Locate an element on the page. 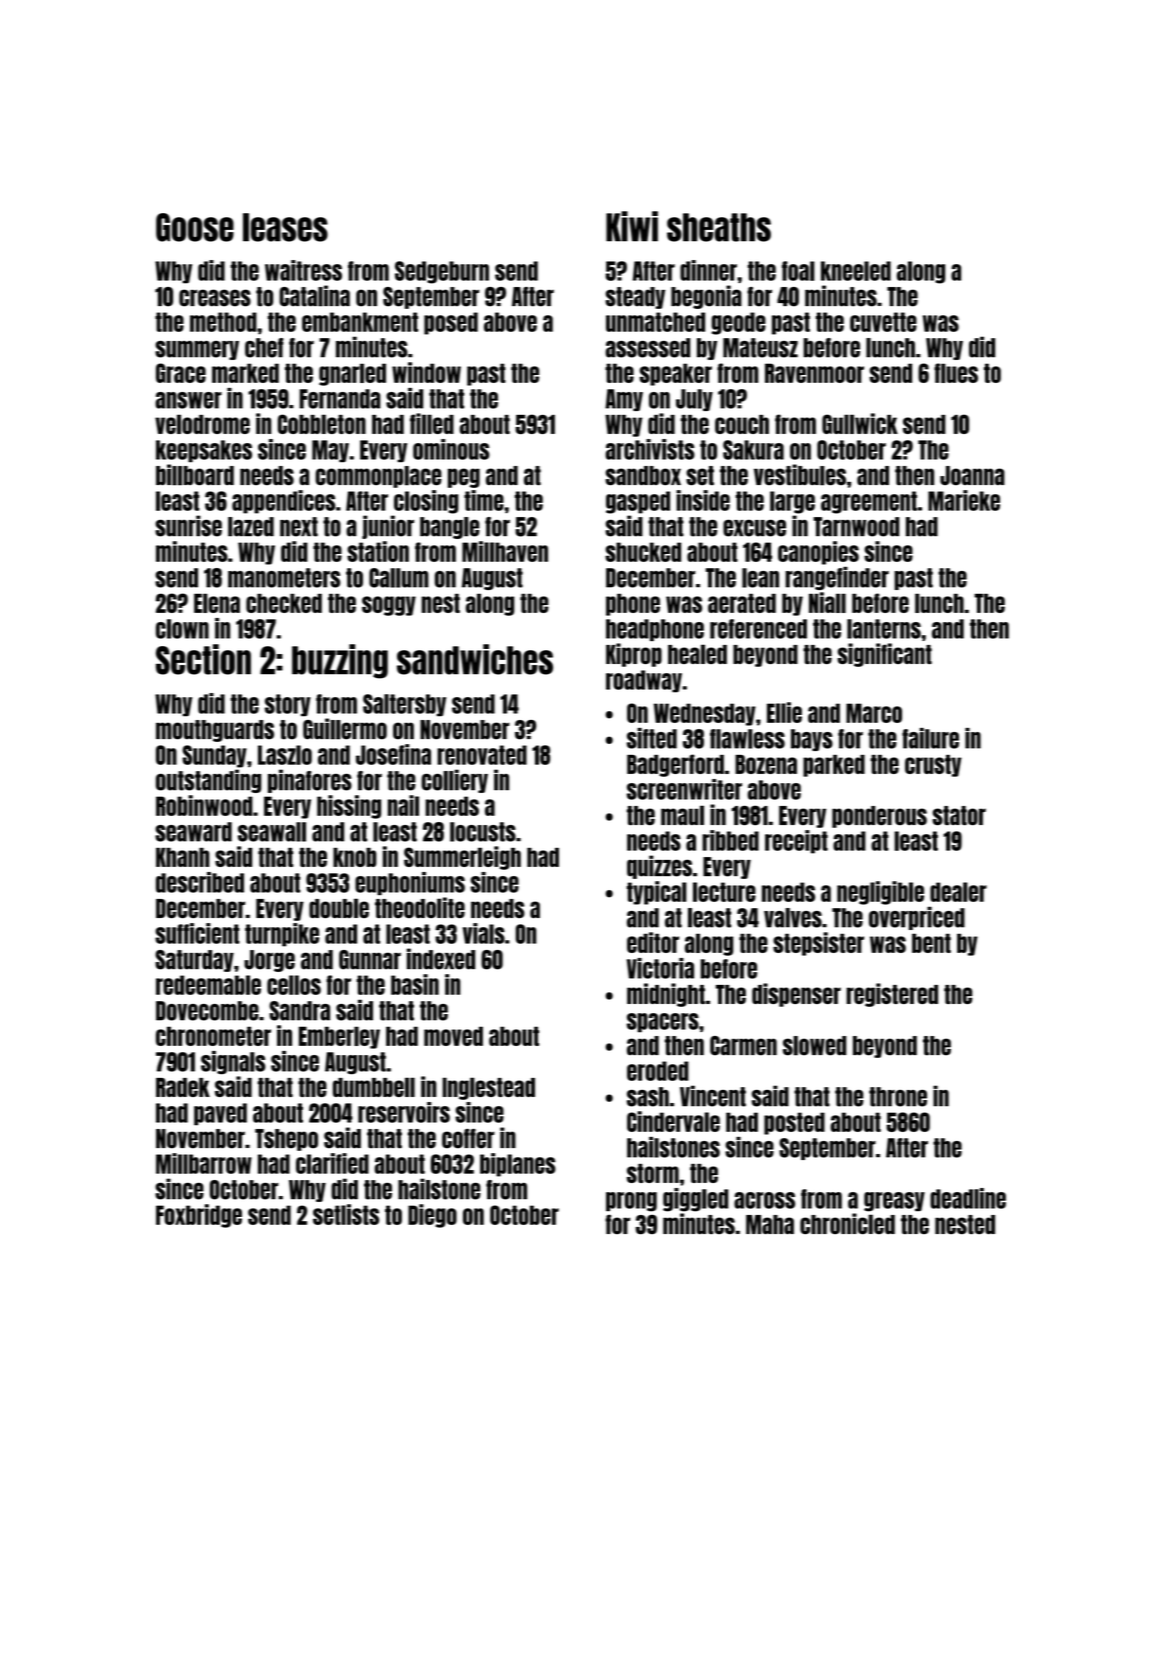  prong is located at coordinates (631, 1202).
